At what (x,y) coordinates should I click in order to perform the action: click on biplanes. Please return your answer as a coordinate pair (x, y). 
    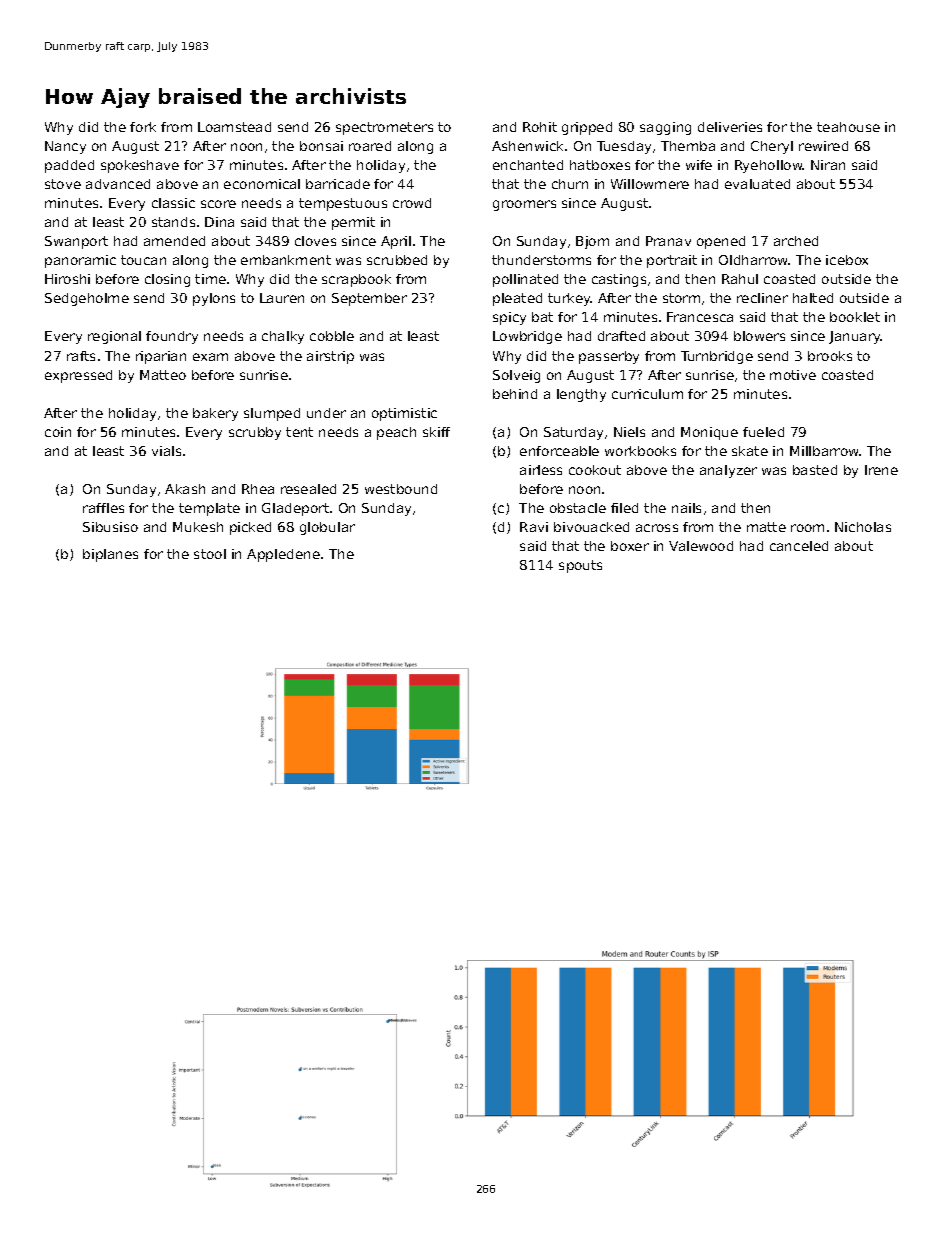
    Looking at the image, I should click on (110, 555).
